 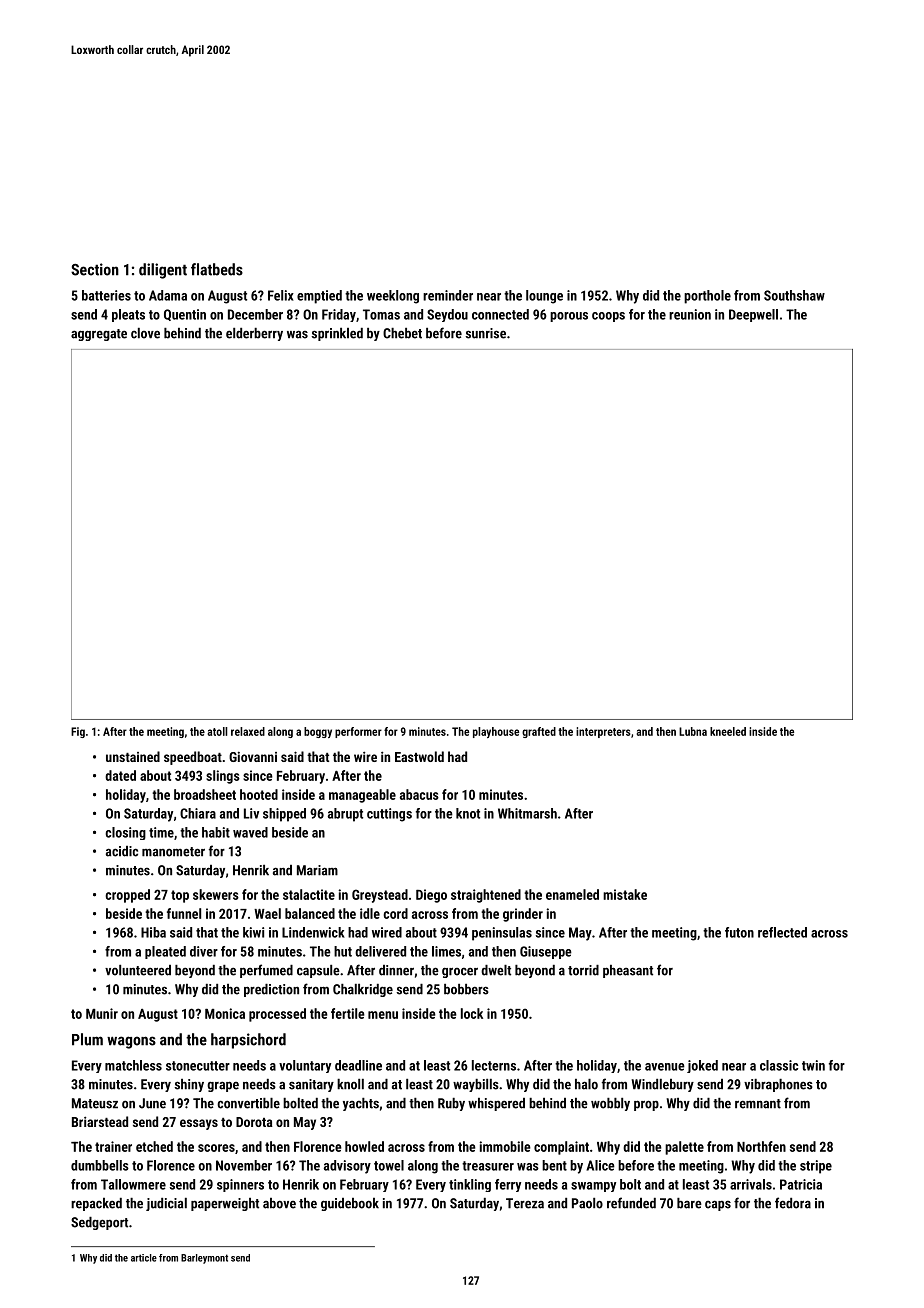 What do you see at coordinates (389, 815) in the image?
I see `cuttings` at bounding box center [389, 815].
